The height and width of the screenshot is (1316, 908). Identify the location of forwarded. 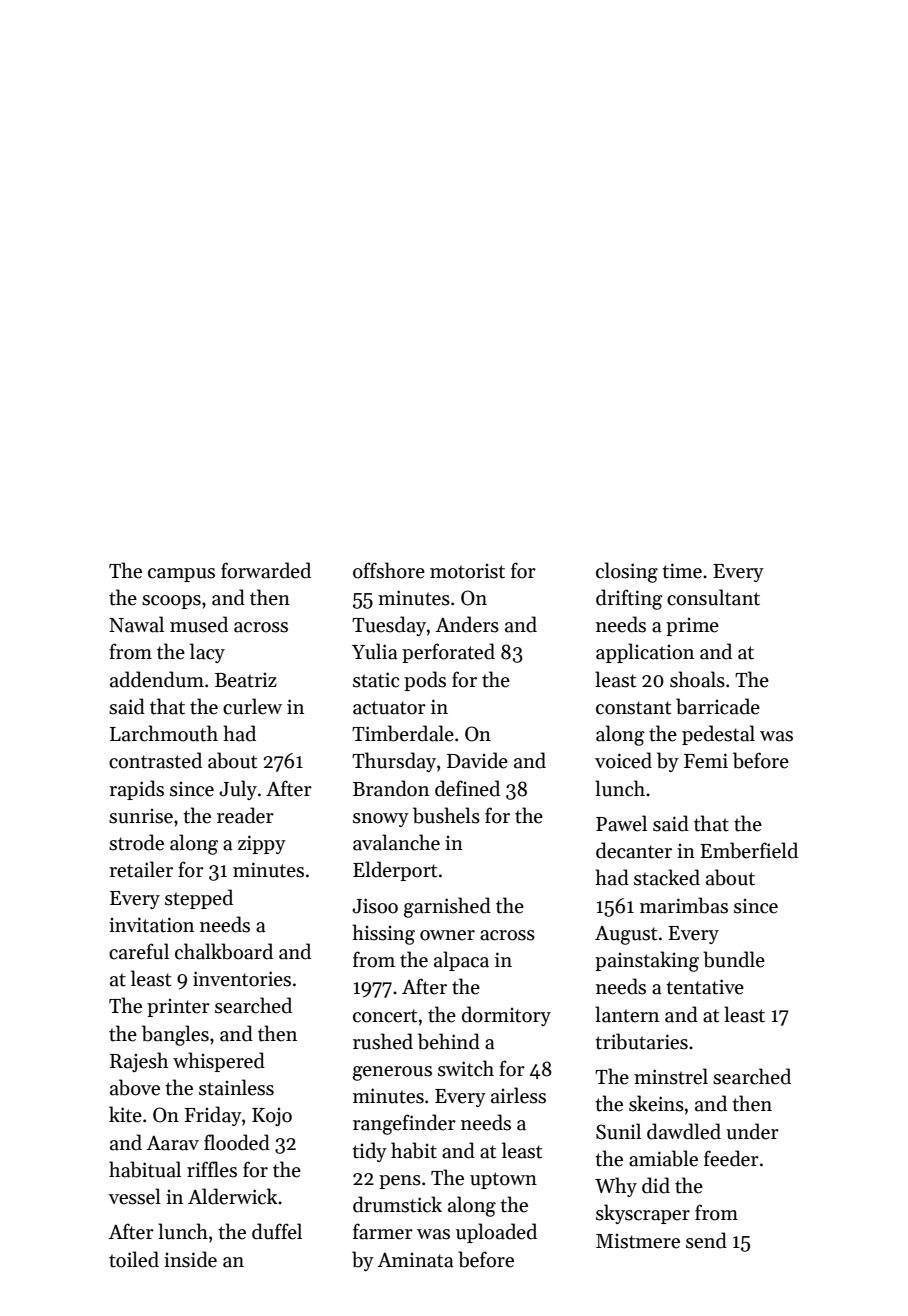
(266, 570).
